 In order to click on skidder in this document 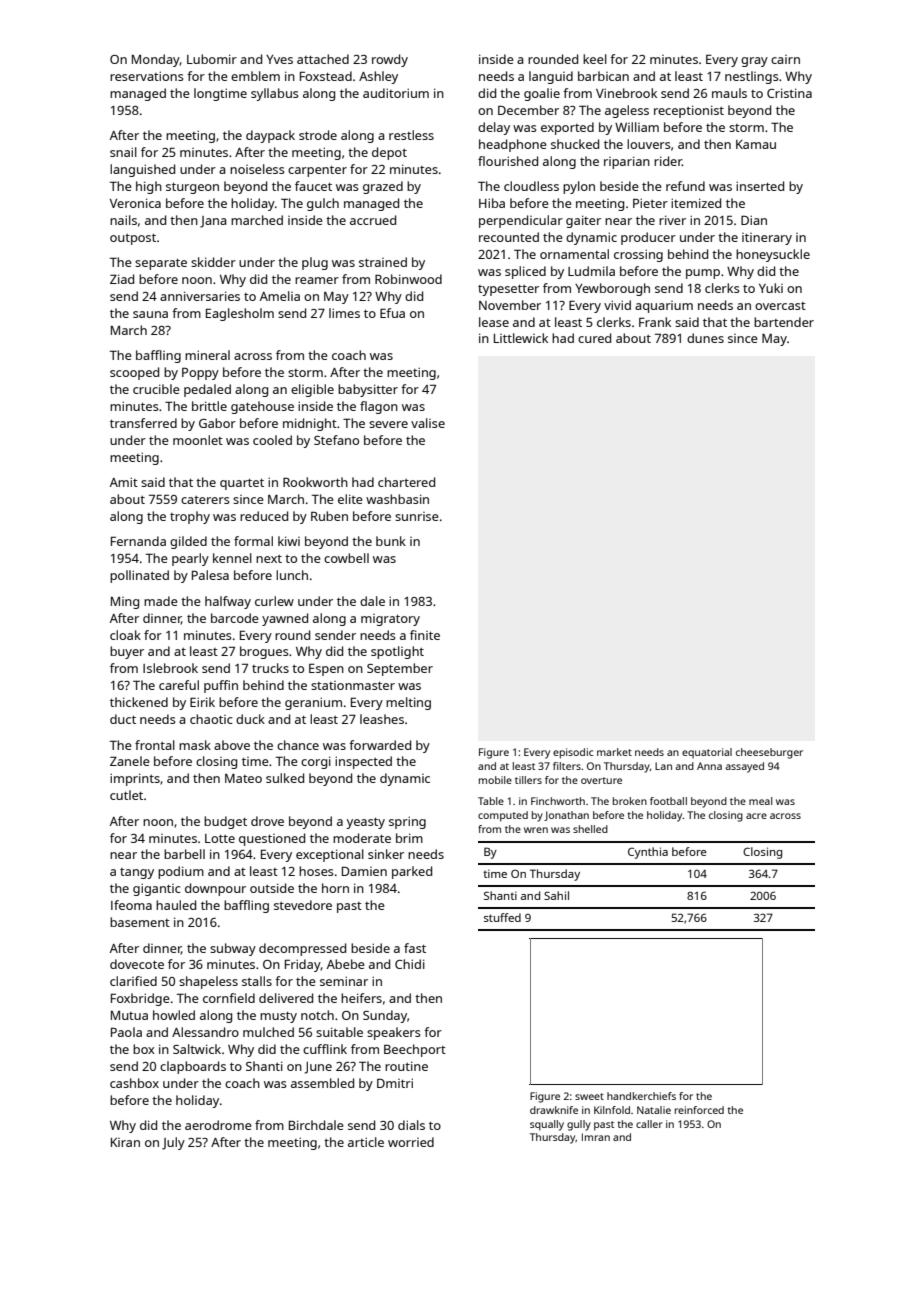, I will do `click(213, 262)`.
